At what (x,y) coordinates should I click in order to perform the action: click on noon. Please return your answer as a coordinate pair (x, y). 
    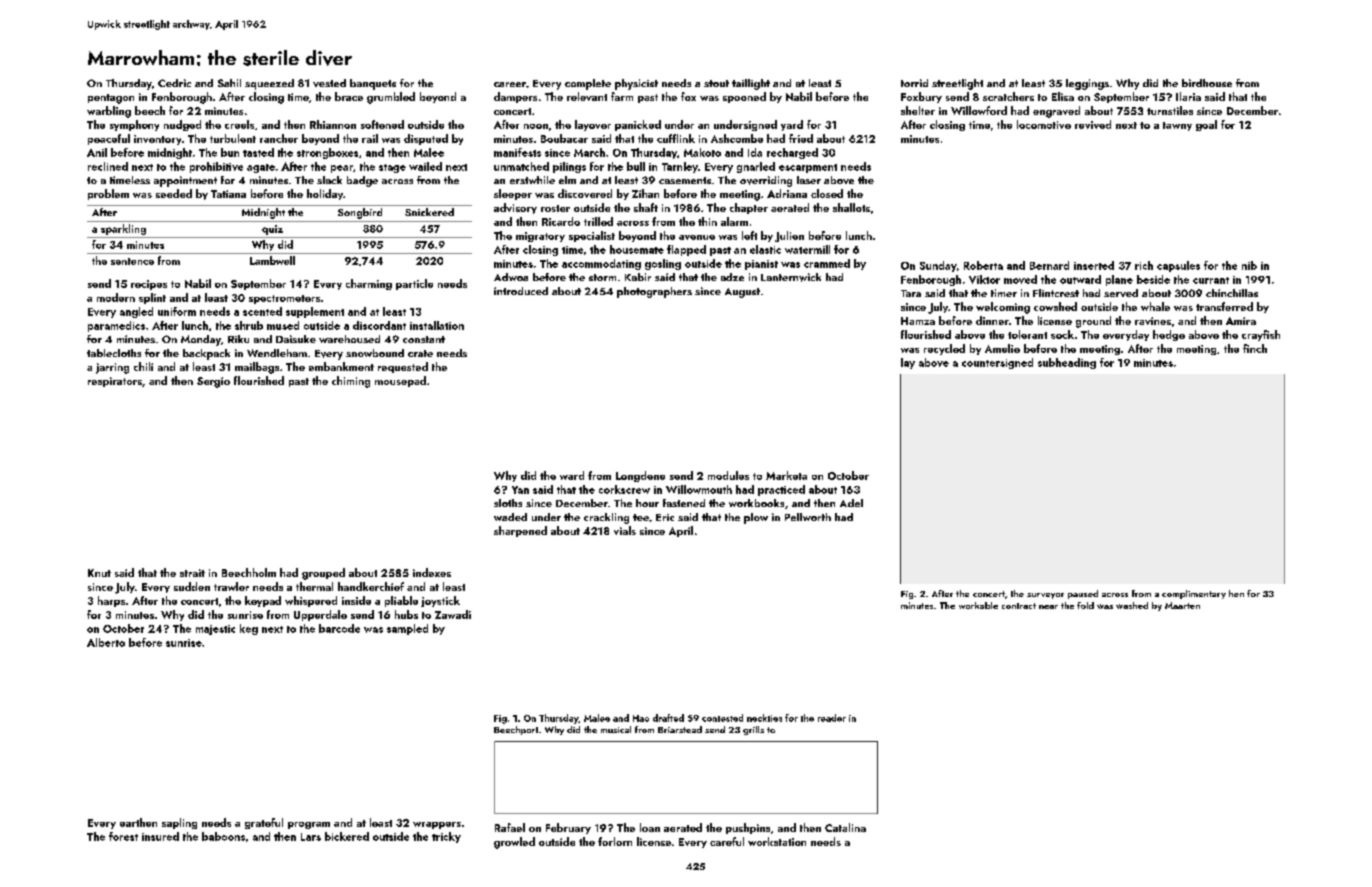
    Looking at the image, I should click on (536, 126).
